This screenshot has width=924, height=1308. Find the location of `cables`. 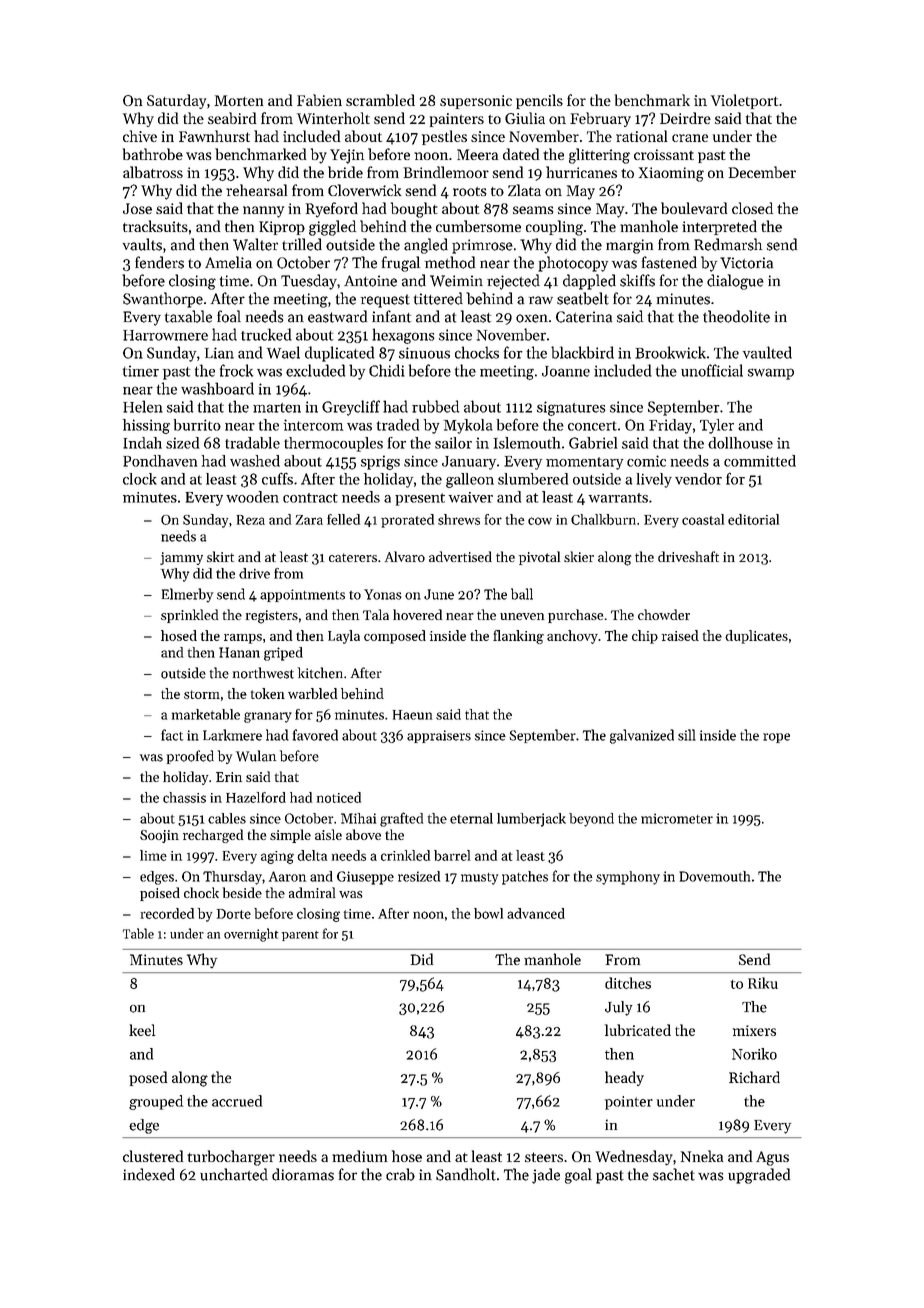

cables is located at coordinates (227, 818).
